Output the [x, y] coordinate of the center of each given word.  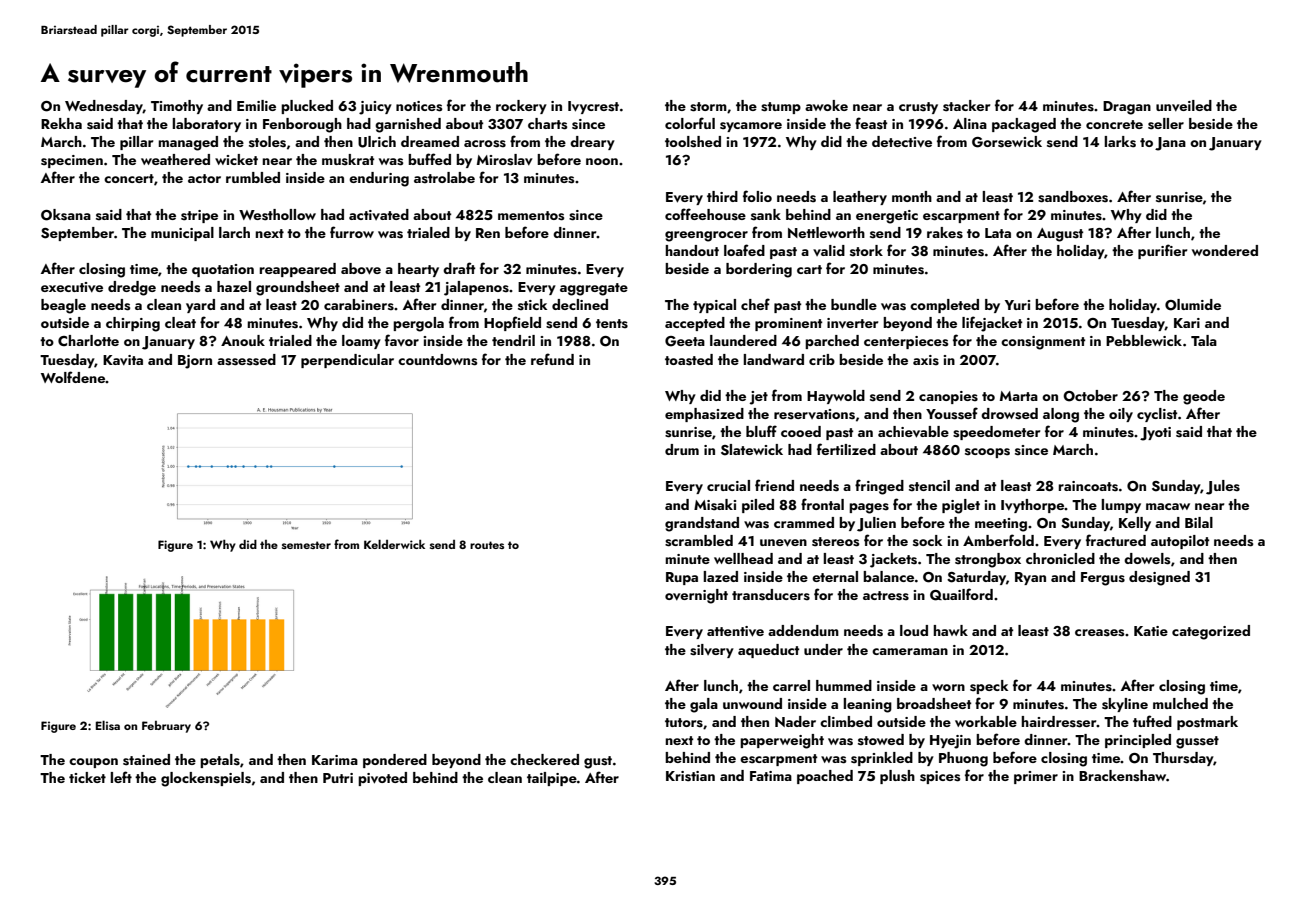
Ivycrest [593, 107]
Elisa [108, 725]
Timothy [177, 107]
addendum [803, 630]
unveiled [1184, 106]
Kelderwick [394, 544]
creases [1099, 633]
